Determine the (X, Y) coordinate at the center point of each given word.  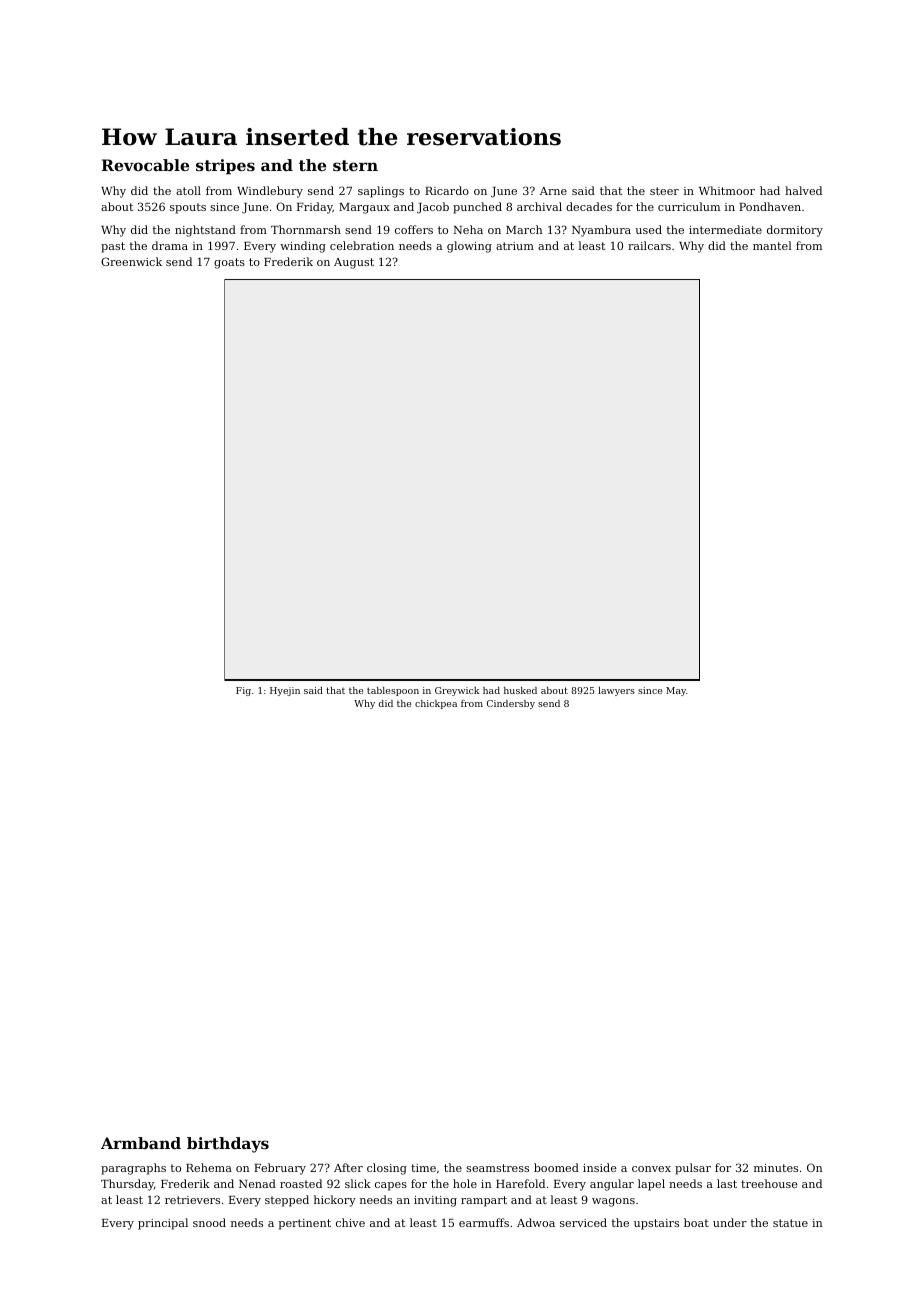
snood (209, 1222)
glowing (469, 247)
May (676, 691)
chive (350, 1222)
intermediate (725, 229)
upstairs (656, 1224)
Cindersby (511, 704)
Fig (243, 691)
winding (303, 247)
